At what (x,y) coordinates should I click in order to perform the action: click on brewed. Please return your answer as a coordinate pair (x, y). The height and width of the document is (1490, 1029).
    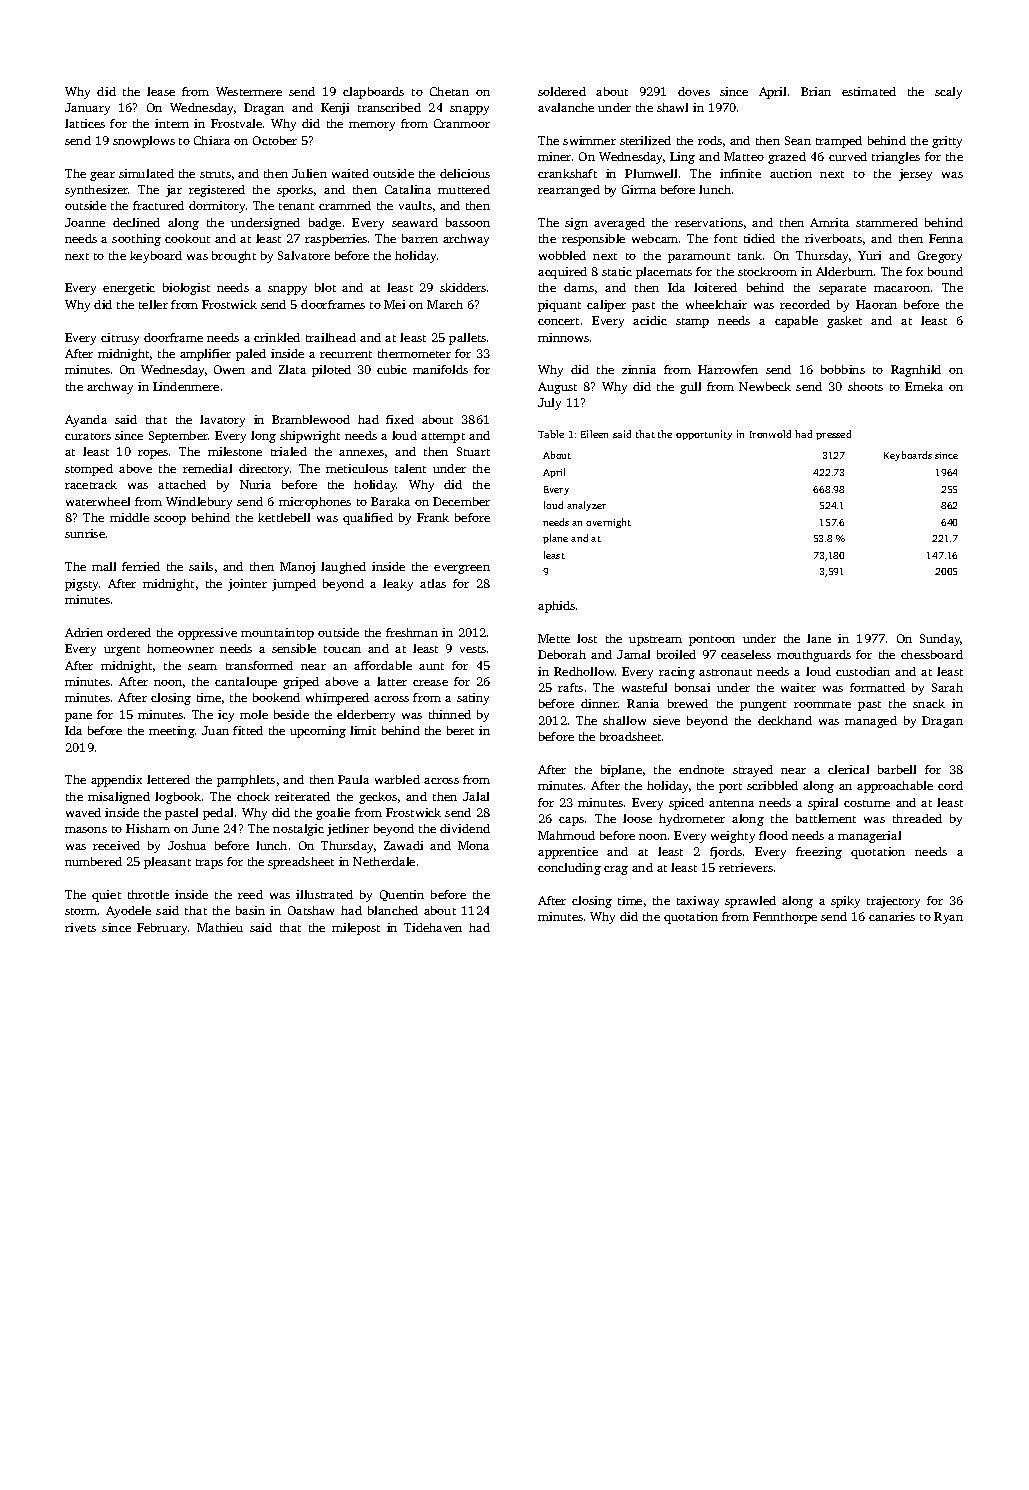
    Looking at the image, I should click on (688, 703).
